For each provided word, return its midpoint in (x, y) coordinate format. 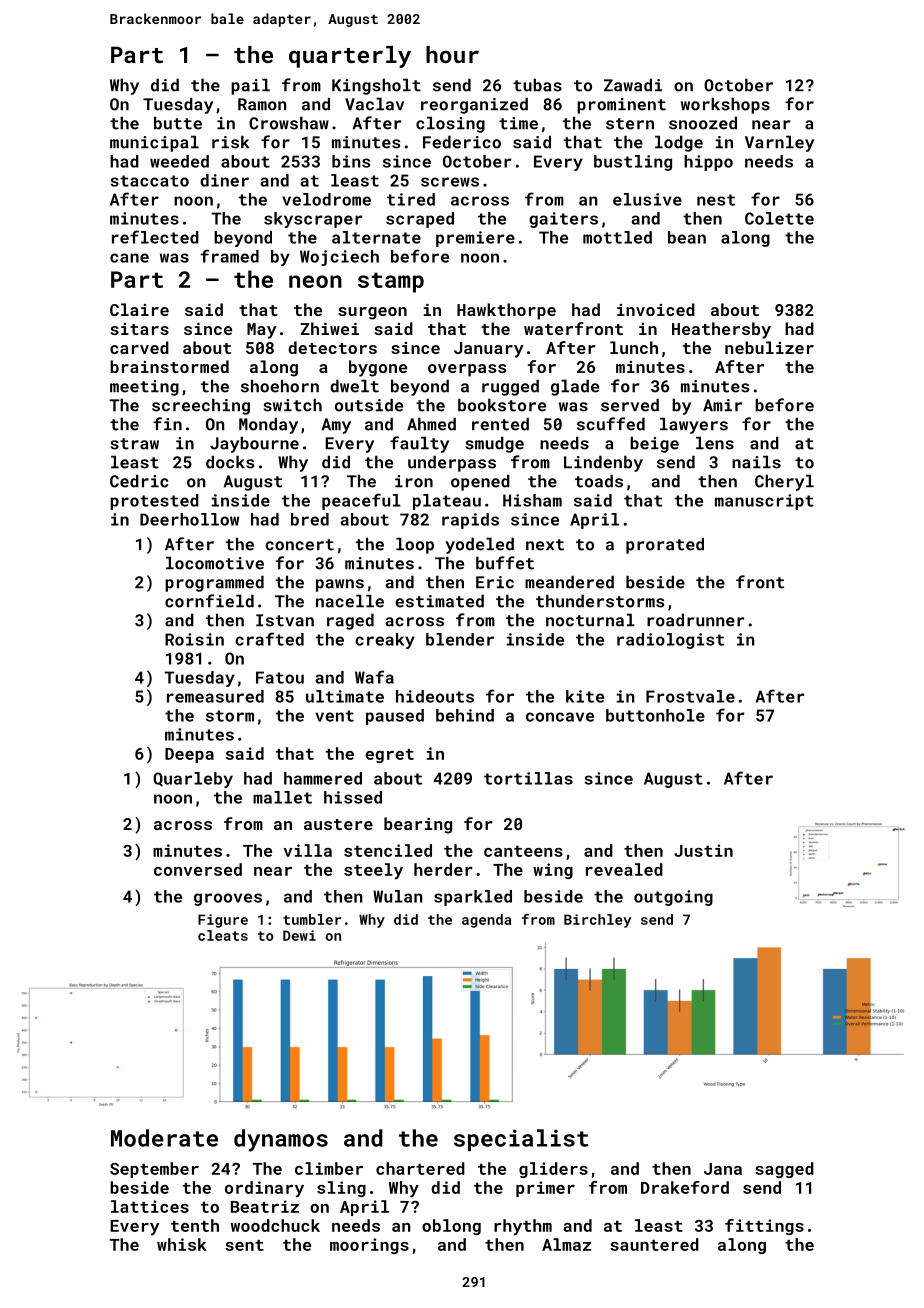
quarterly (350, 57)
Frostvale (690, 696)
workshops (725, 105)
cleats (223, 935)
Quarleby (193, 780)
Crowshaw (289, 123)
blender (460, 639)
